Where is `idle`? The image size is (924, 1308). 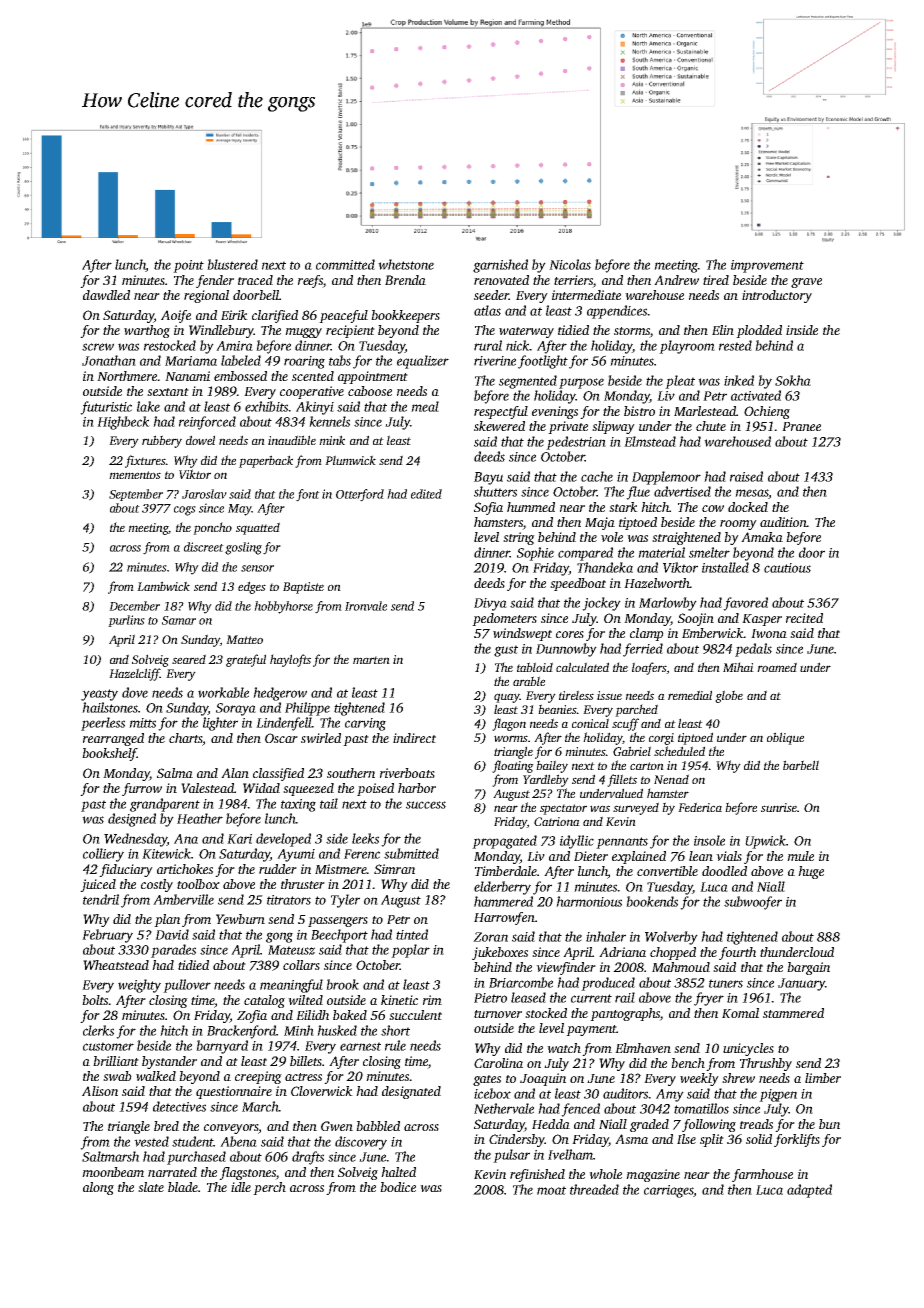
idle is located at coordinates (241, 1187).
